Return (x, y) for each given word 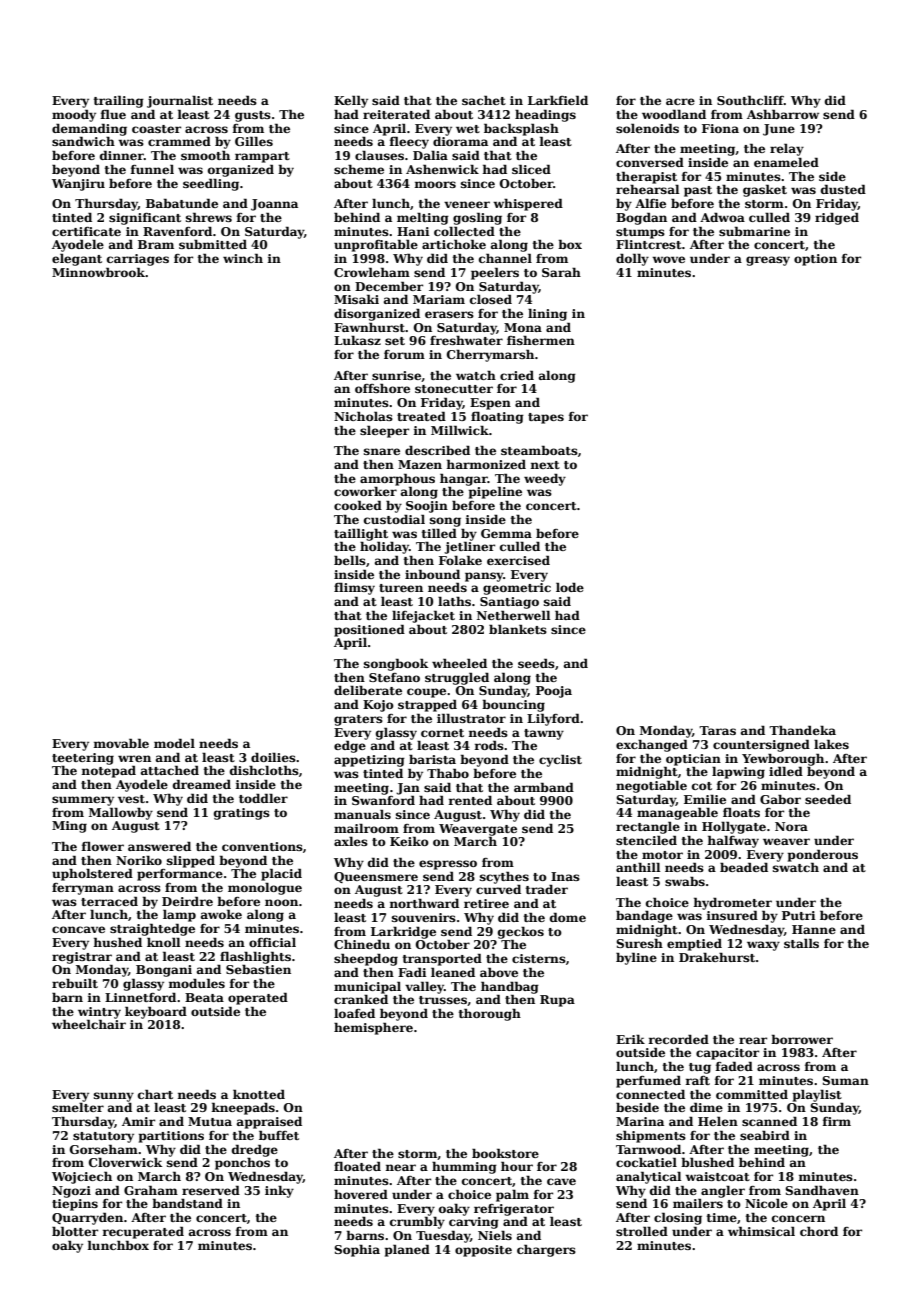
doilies (273, 757)
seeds (536, 663)
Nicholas (363, 416)
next (545, 465)
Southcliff (750, 100)
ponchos (242, 1164)
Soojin (427, 507)
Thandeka (802, 730)
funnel (152, 169)
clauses (379, 155)
